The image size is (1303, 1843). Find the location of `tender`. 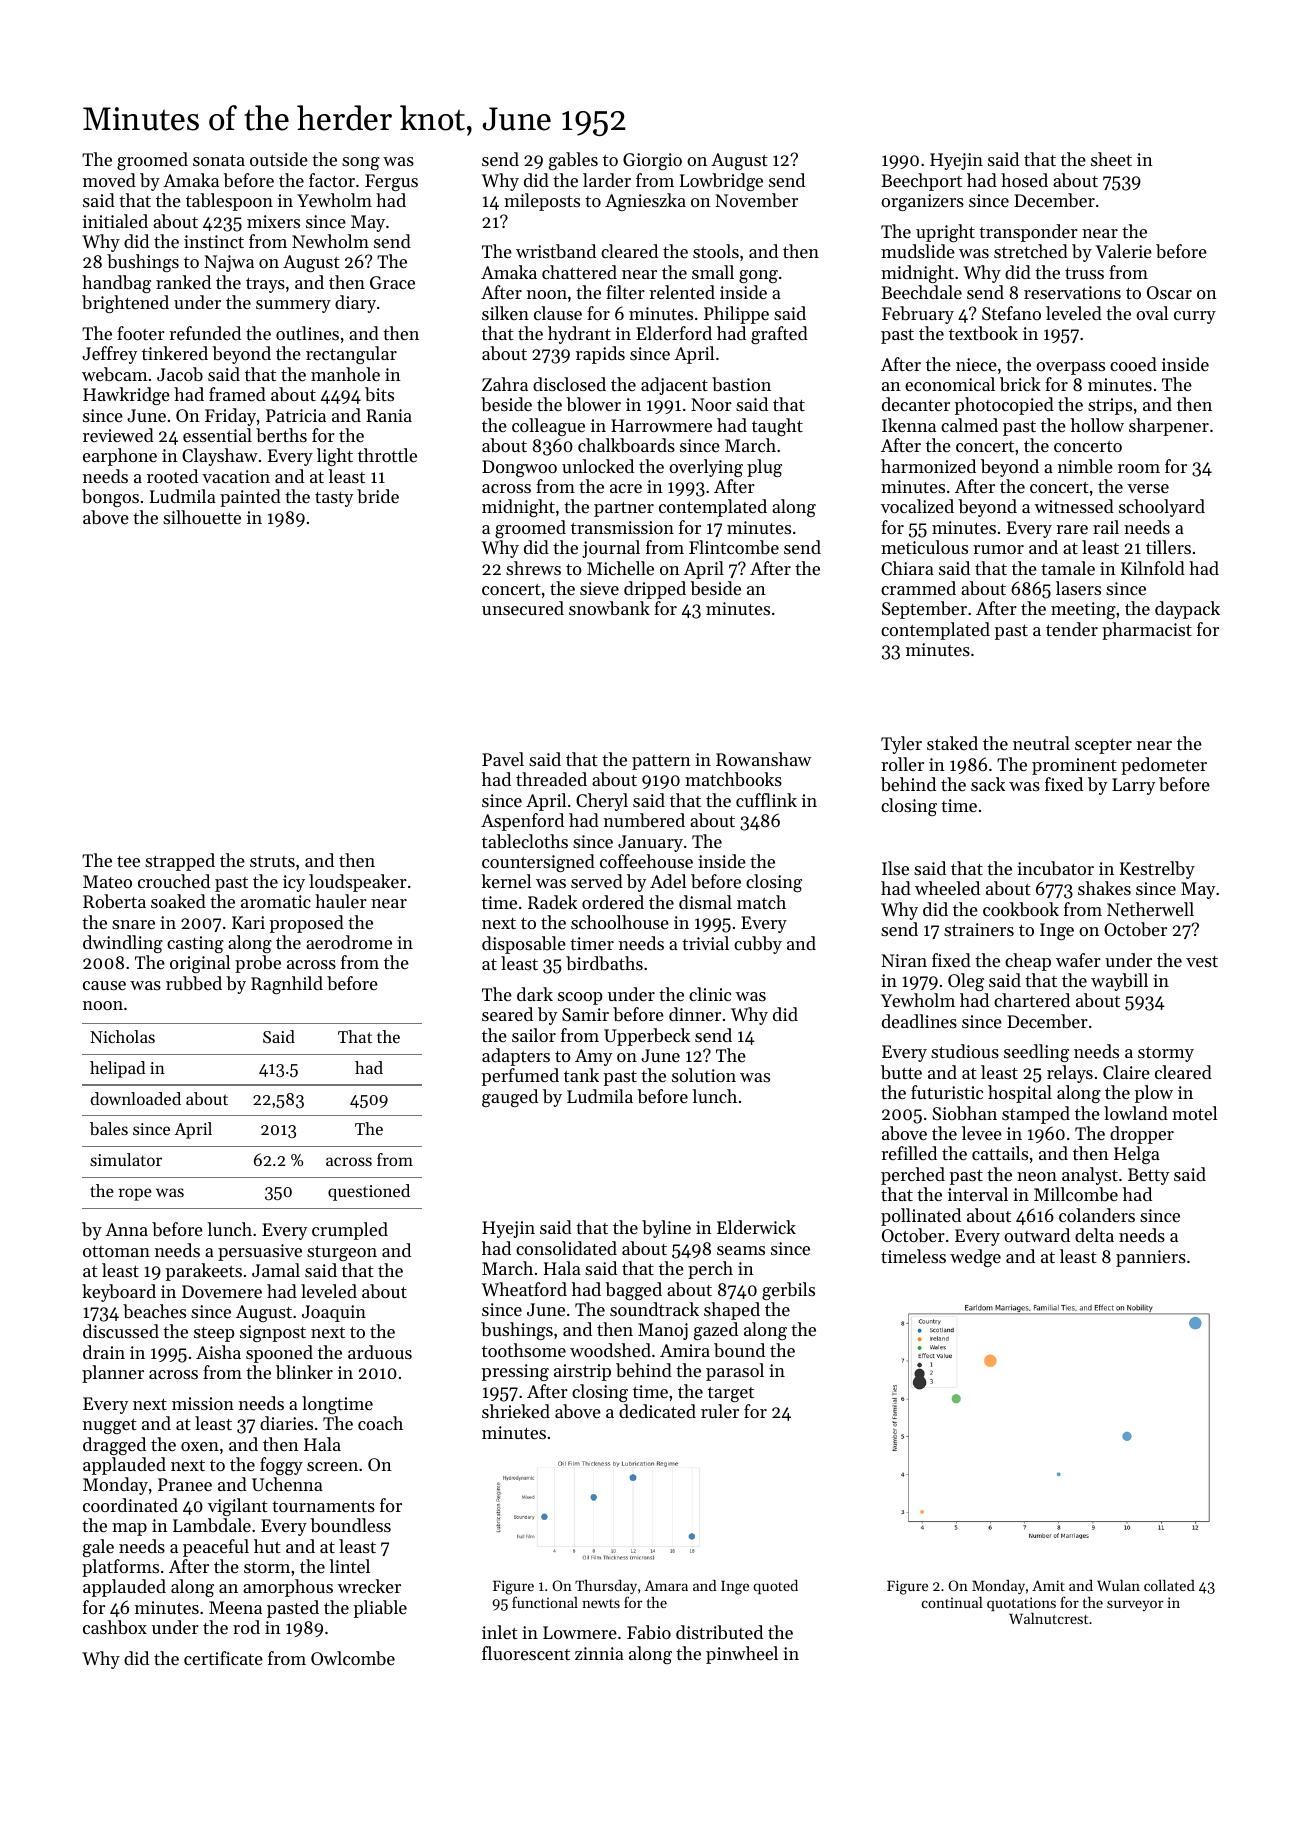

tender is located at coordinates (1072, 629).
